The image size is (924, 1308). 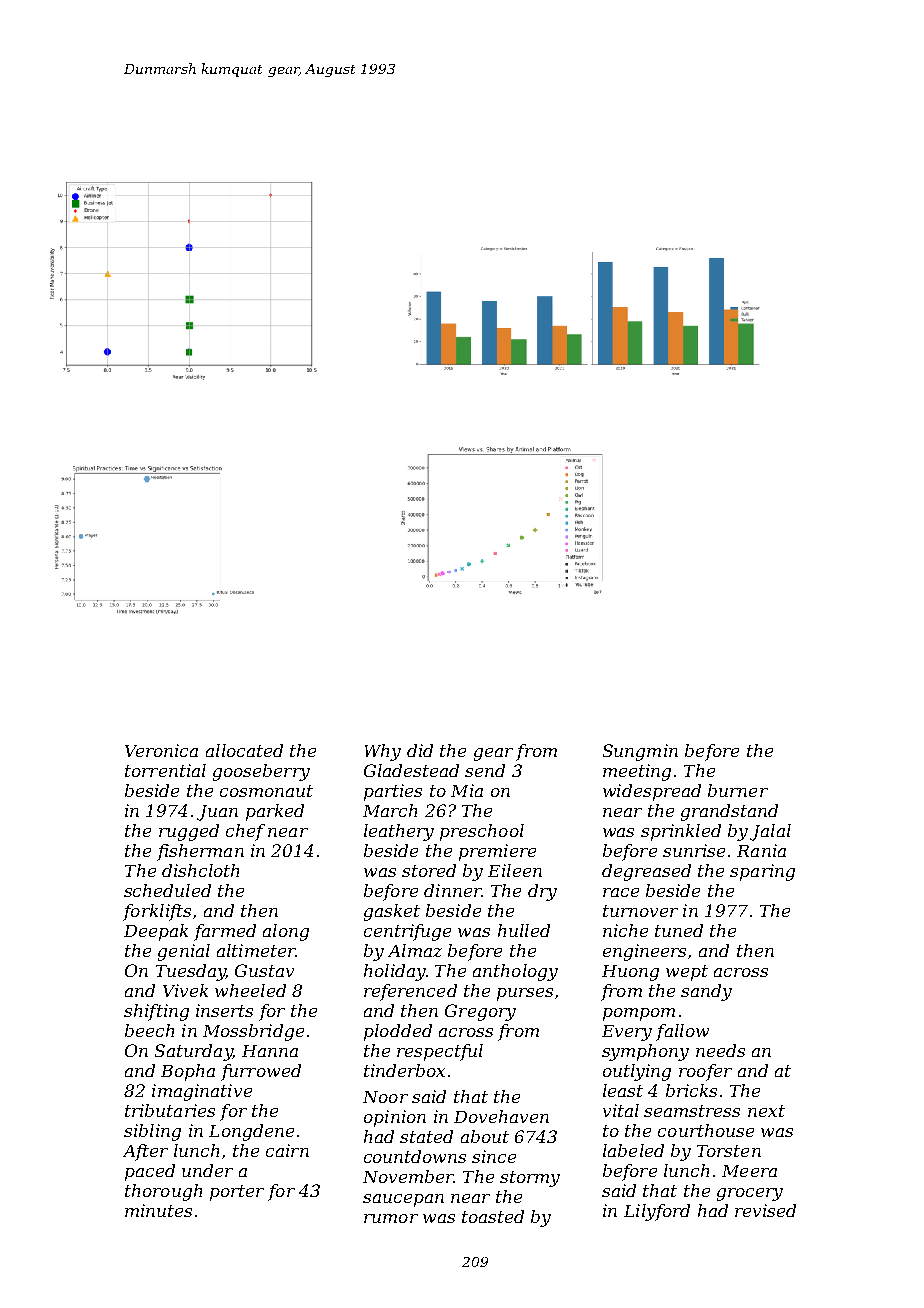 I want to click on burner, so click(x=738, y=790).
